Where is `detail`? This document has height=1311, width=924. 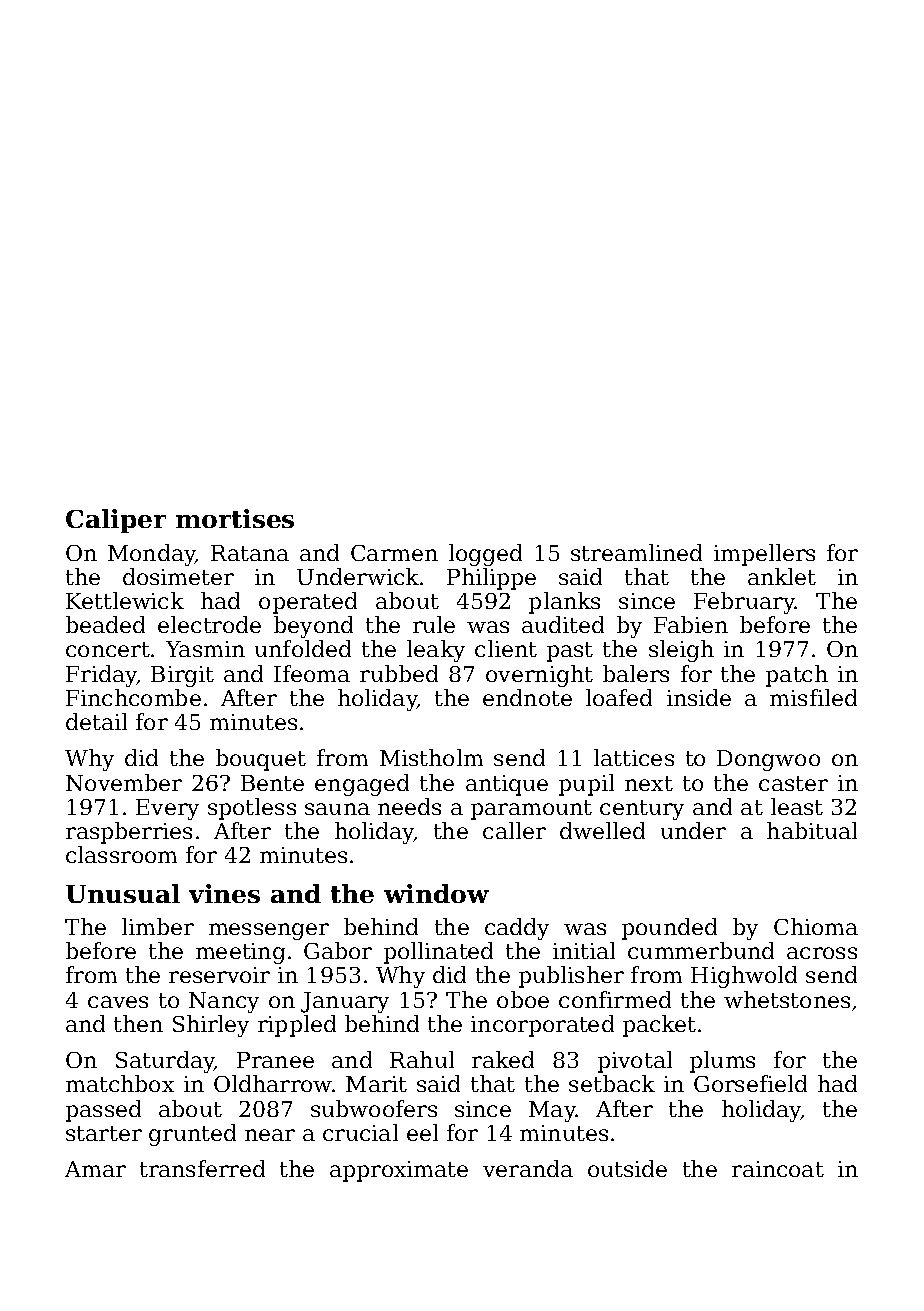 detail is located at coordinates (96, 721).
